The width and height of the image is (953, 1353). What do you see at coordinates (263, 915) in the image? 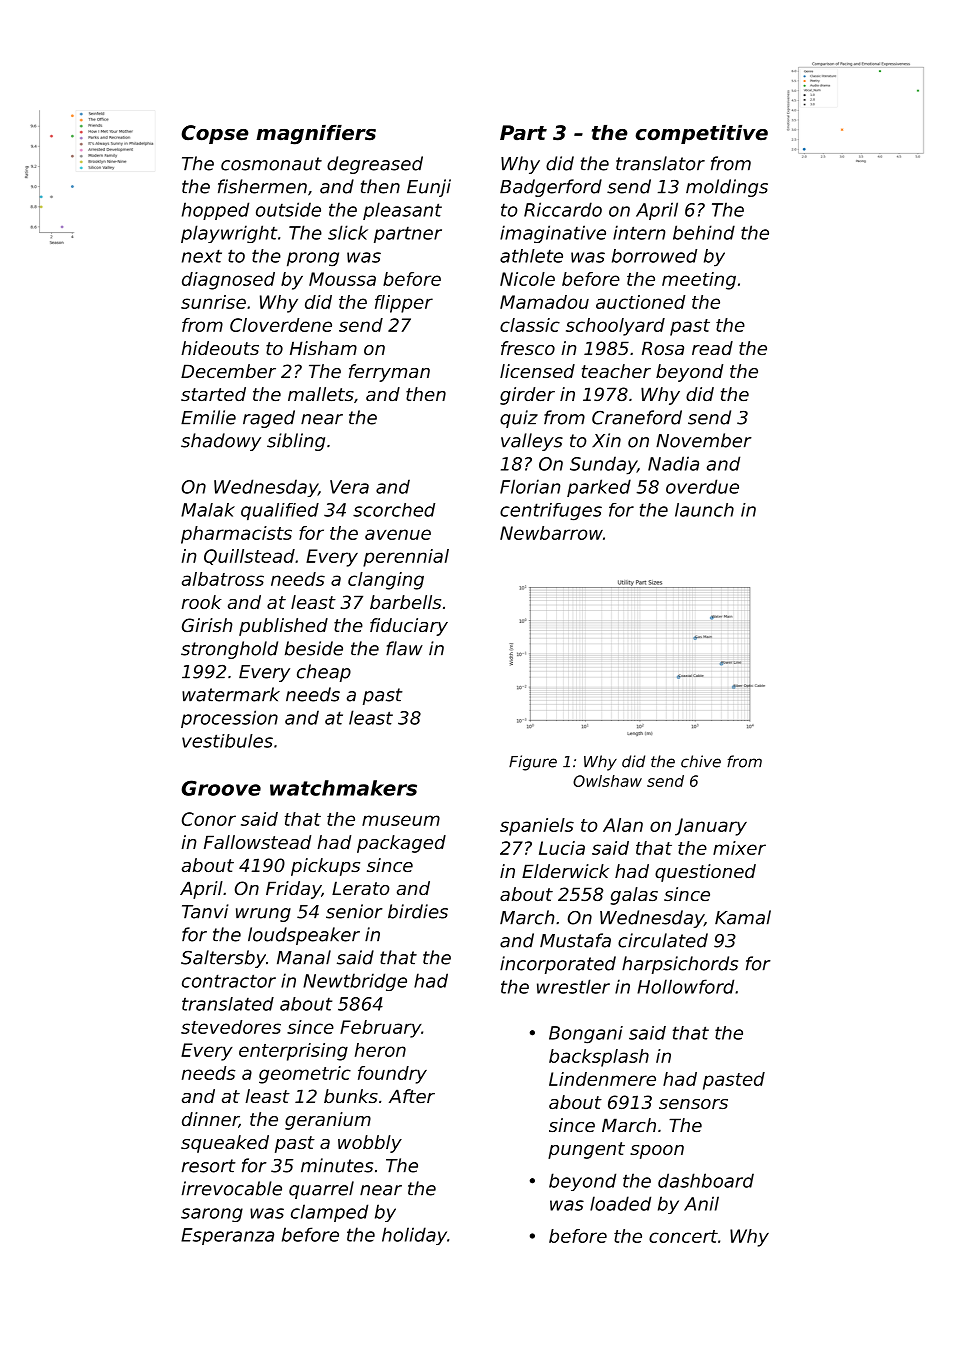
I see `wrung` at bounding box center [263, 915].
